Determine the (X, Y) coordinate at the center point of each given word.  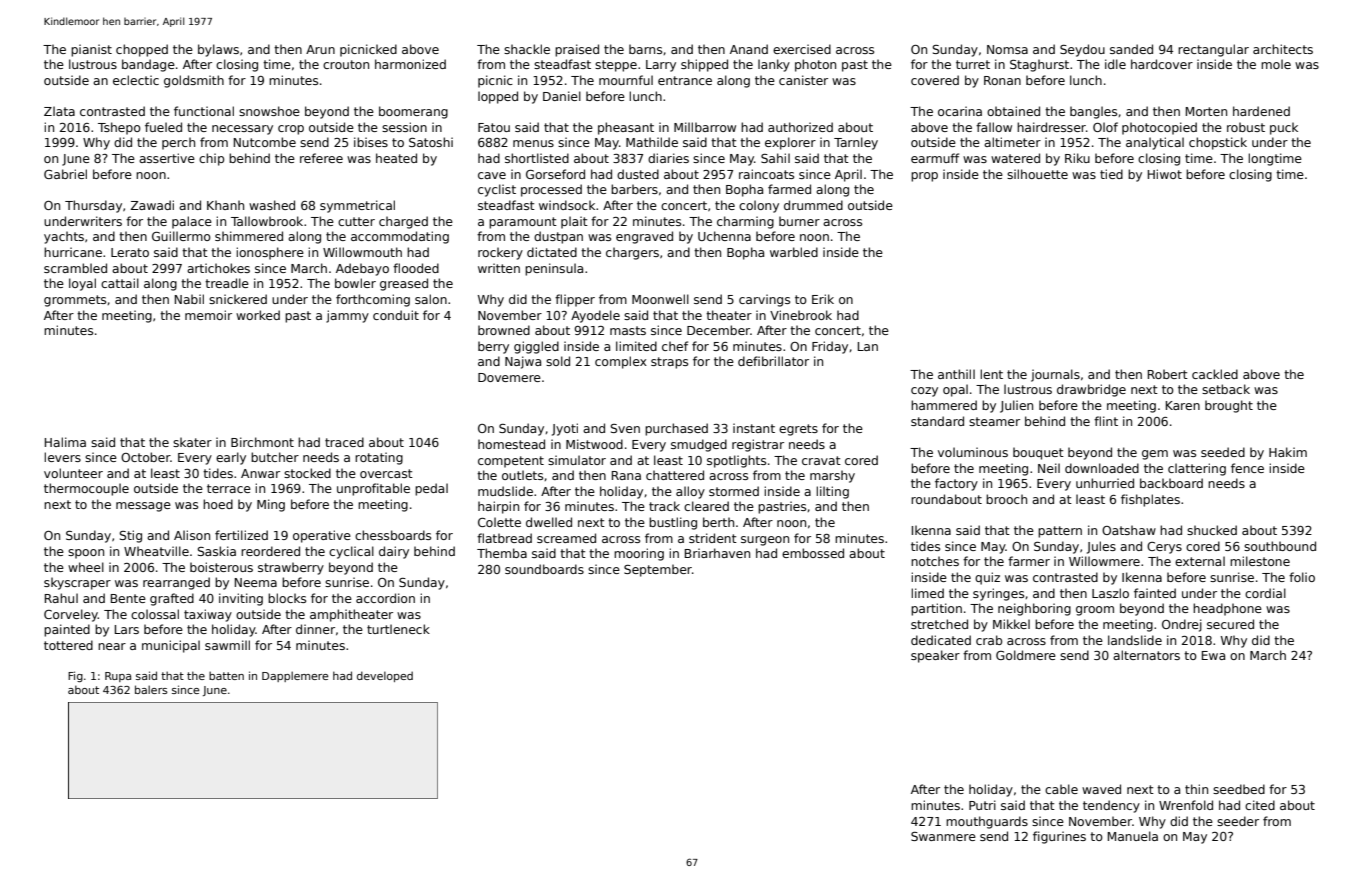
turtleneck (398, 629)
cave (492, 175)
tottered (68, 645)
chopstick (1218, 143)
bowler (355, 283)
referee (321, 158)
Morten (1206, 111)
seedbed (1239, 789)
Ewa (1213, 655)
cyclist (497, 190)
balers (151, 689)
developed (385, 676)
